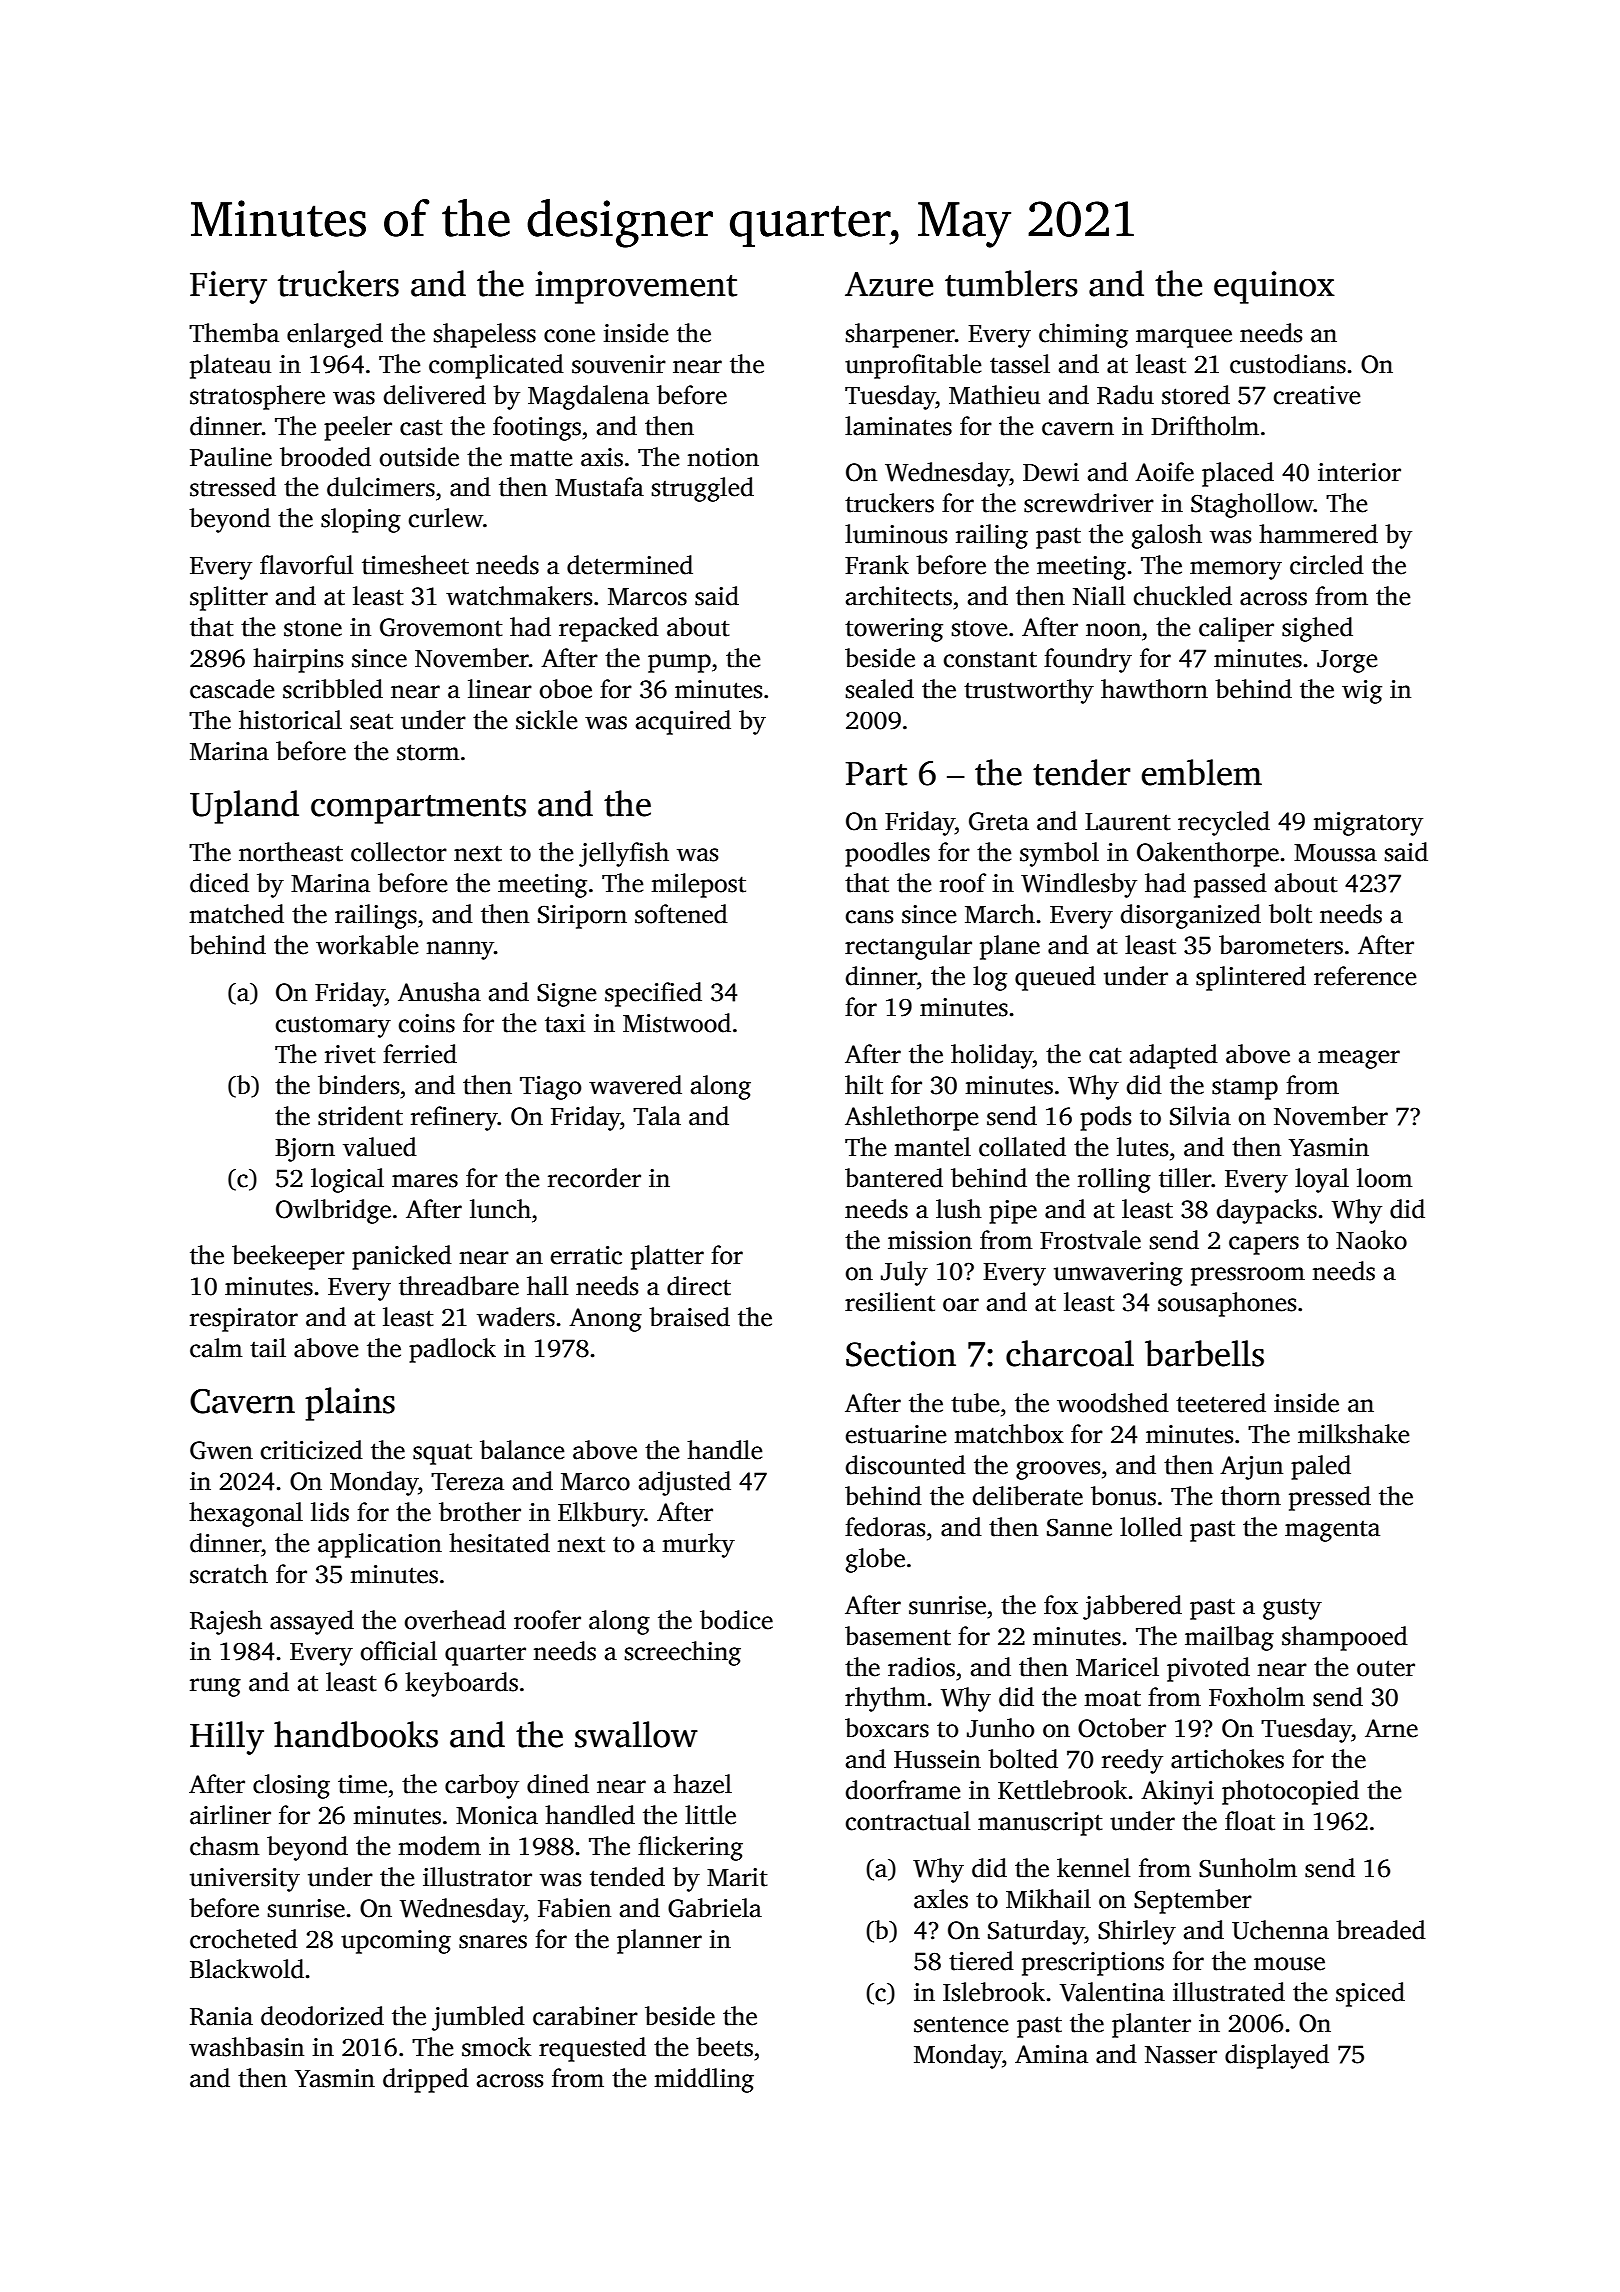 The image size is (1620, 2292). I want to click on middling, so click(704, 2080).
